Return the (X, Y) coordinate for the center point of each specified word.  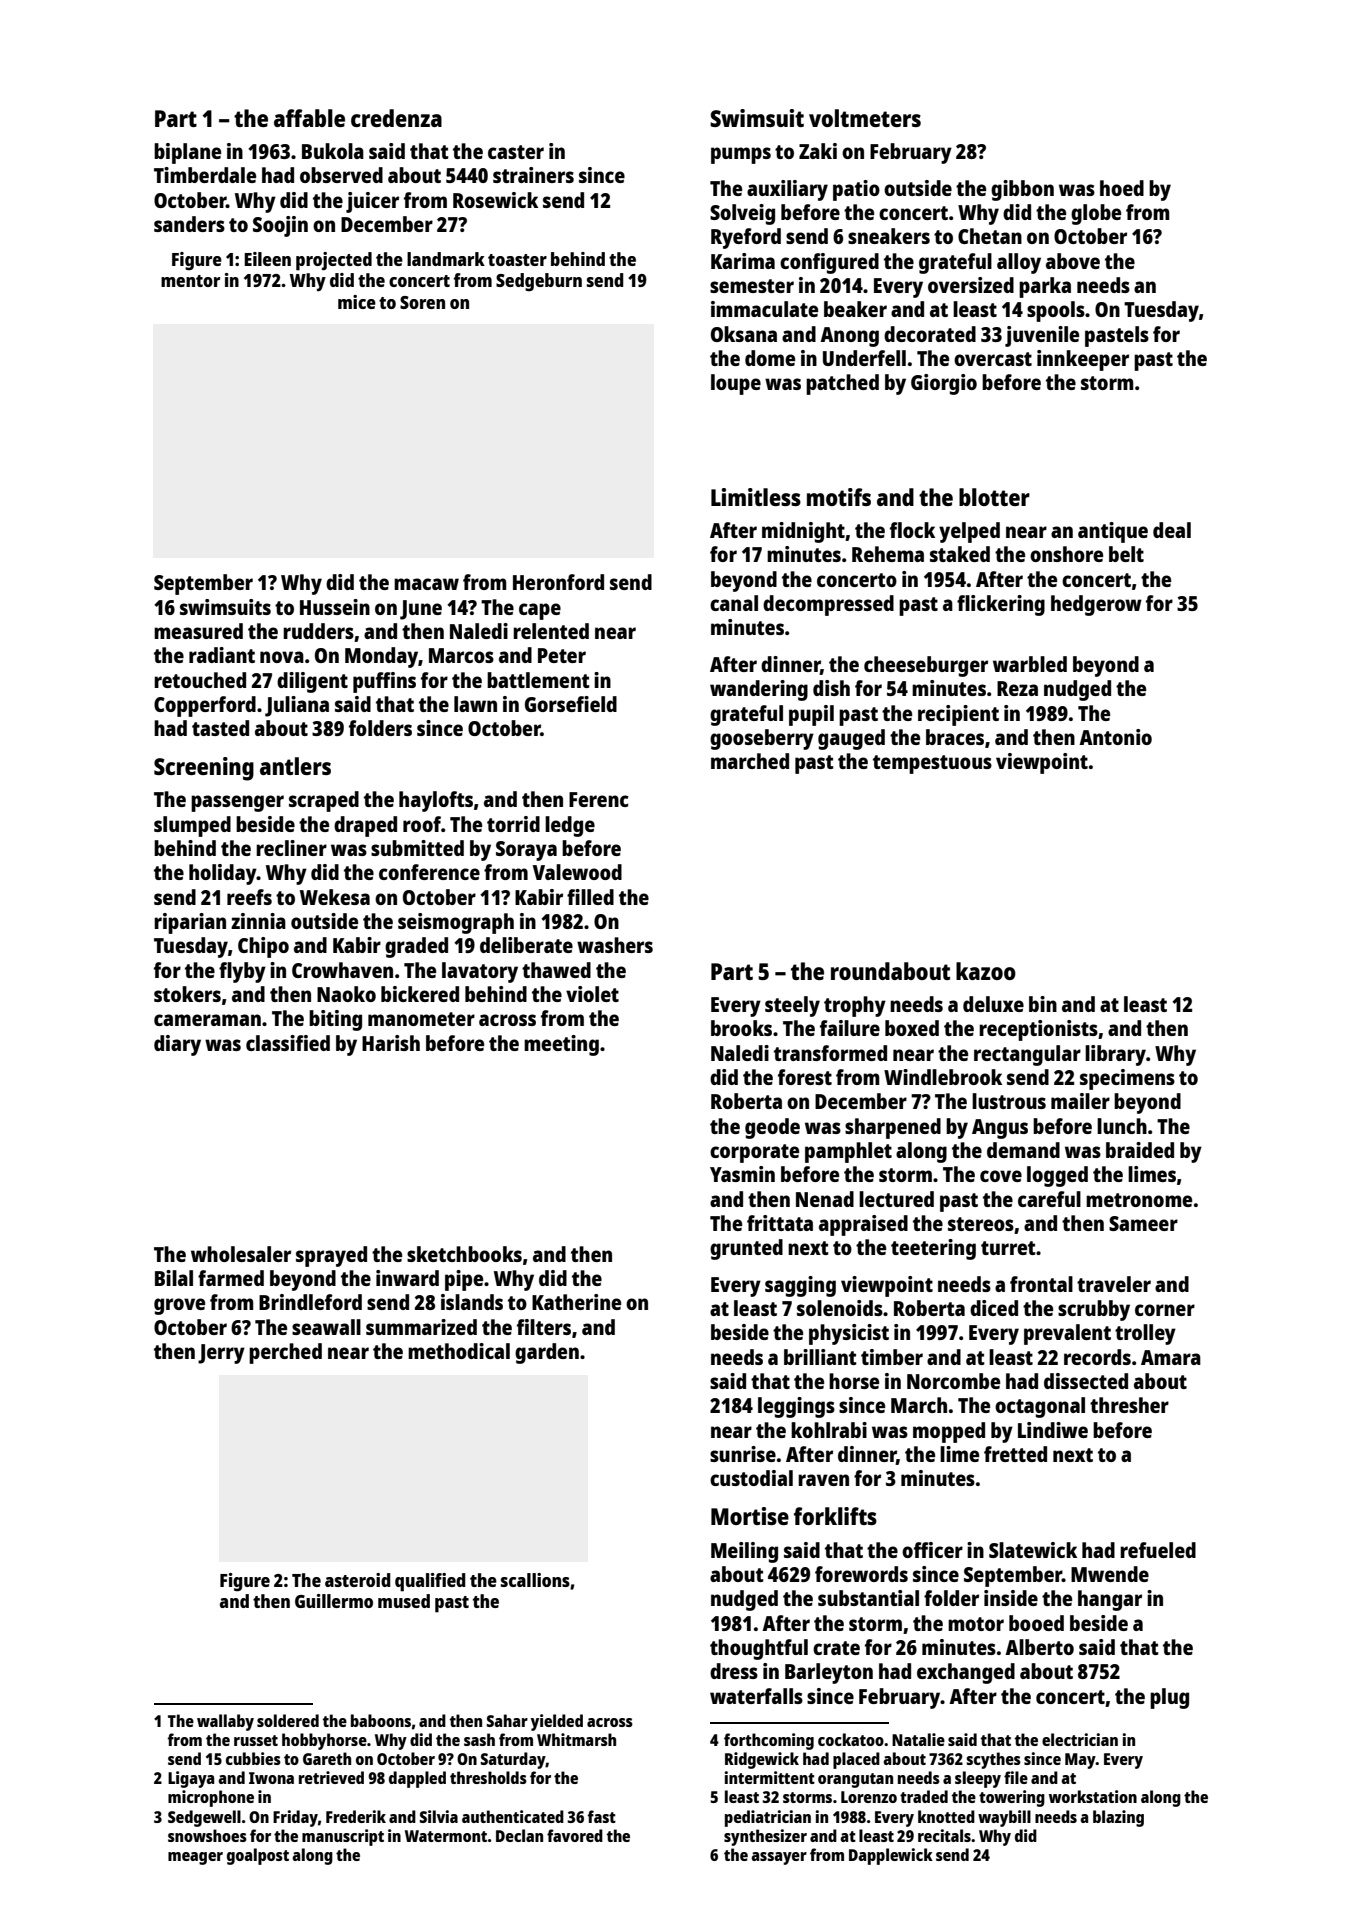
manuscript (343, 1837)
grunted (746, 1249)
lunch (1122, 1126)
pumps (741, 155)
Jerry (221, 1354)
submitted (417, 848)
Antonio (1115, 737)
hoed (1122, 188)
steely (792, 1006)
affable (309, 118)
